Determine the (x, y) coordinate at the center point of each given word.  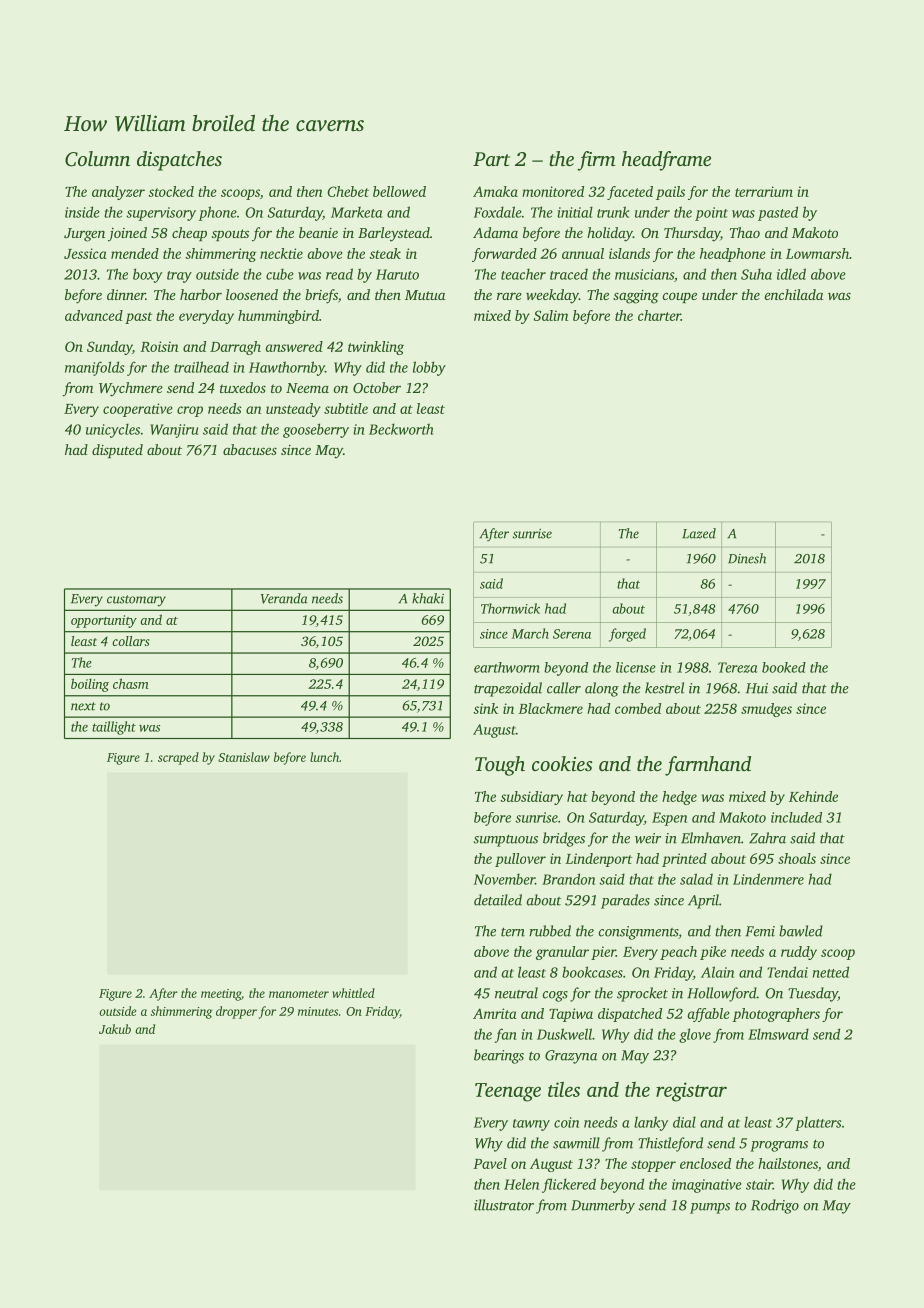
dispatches (179, 161)
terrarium (764, 191)
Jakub (115, 1029)
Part (491, 159)
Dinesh (747, 558)
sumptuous (506, 841)
